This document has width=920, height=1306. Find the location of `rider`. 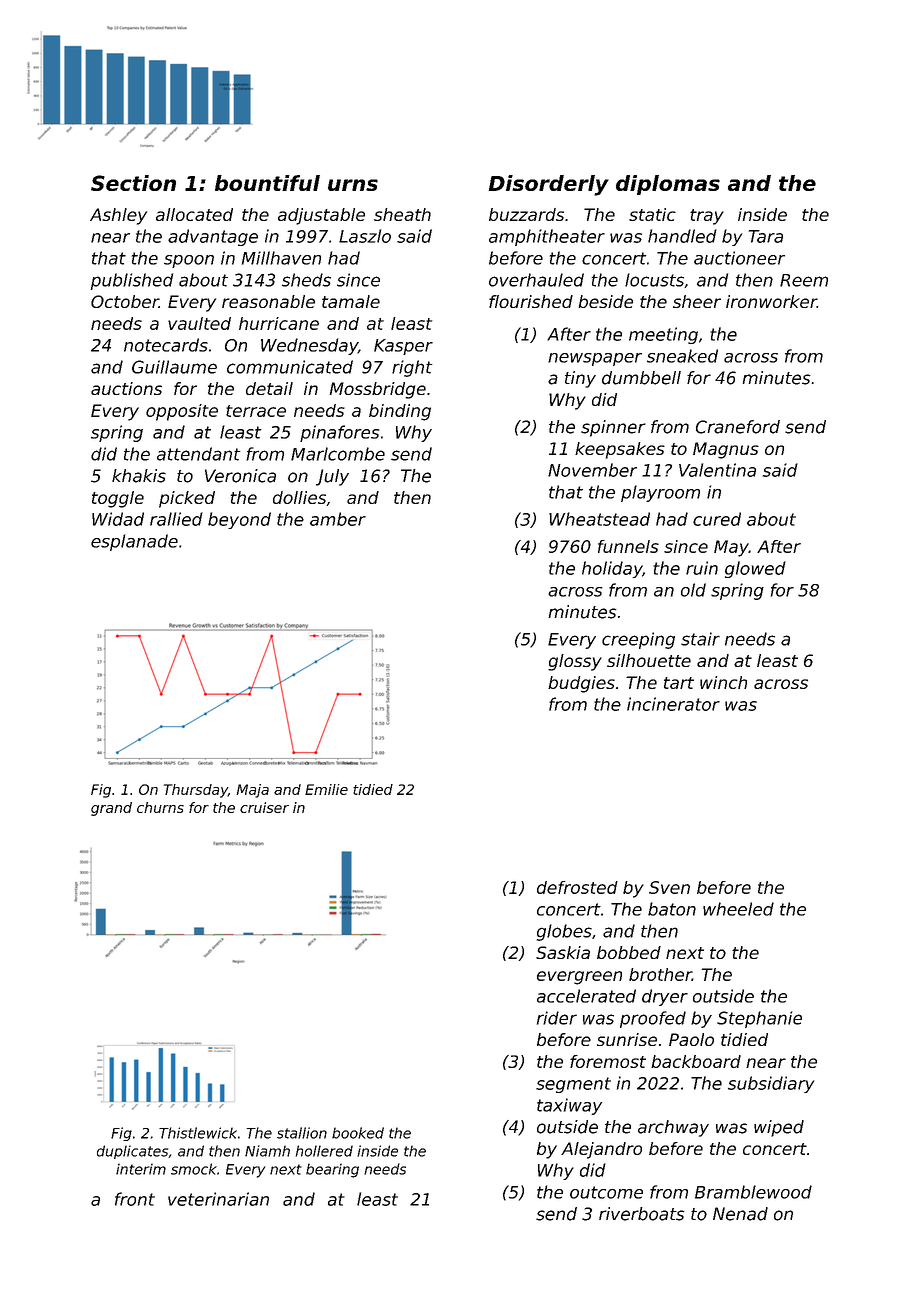

rider is located at coordinates (557, 1018).
